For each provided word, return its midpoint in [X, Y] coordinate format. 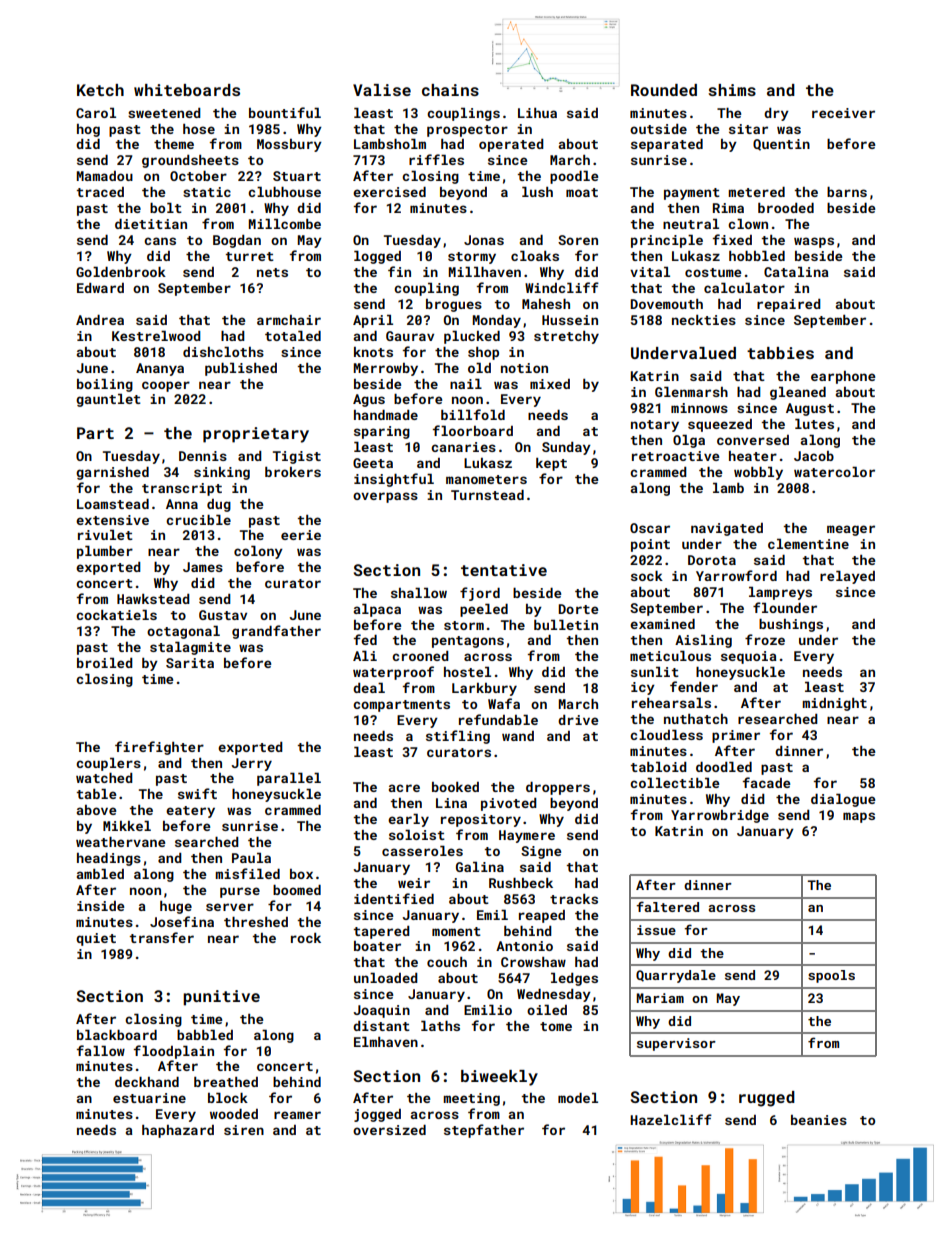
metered [756, 192]
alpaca [377, 610]
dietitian [151, 224]
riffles [436, 159]
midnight [834, 704]
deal [369, 688]
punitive [221, 998]
